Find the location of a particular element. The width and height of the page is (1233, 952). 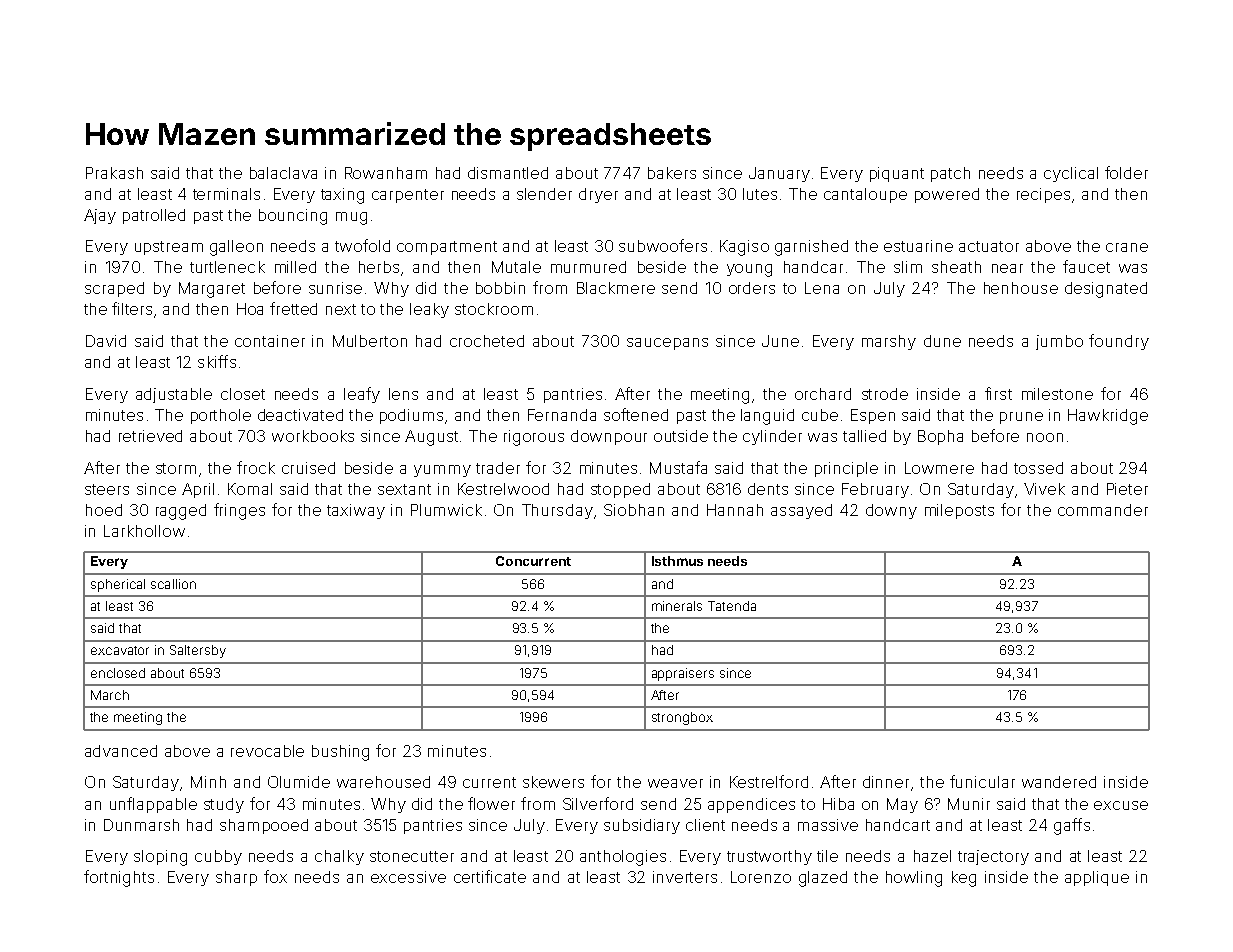

assayed is located at coordinates (801, 511).
